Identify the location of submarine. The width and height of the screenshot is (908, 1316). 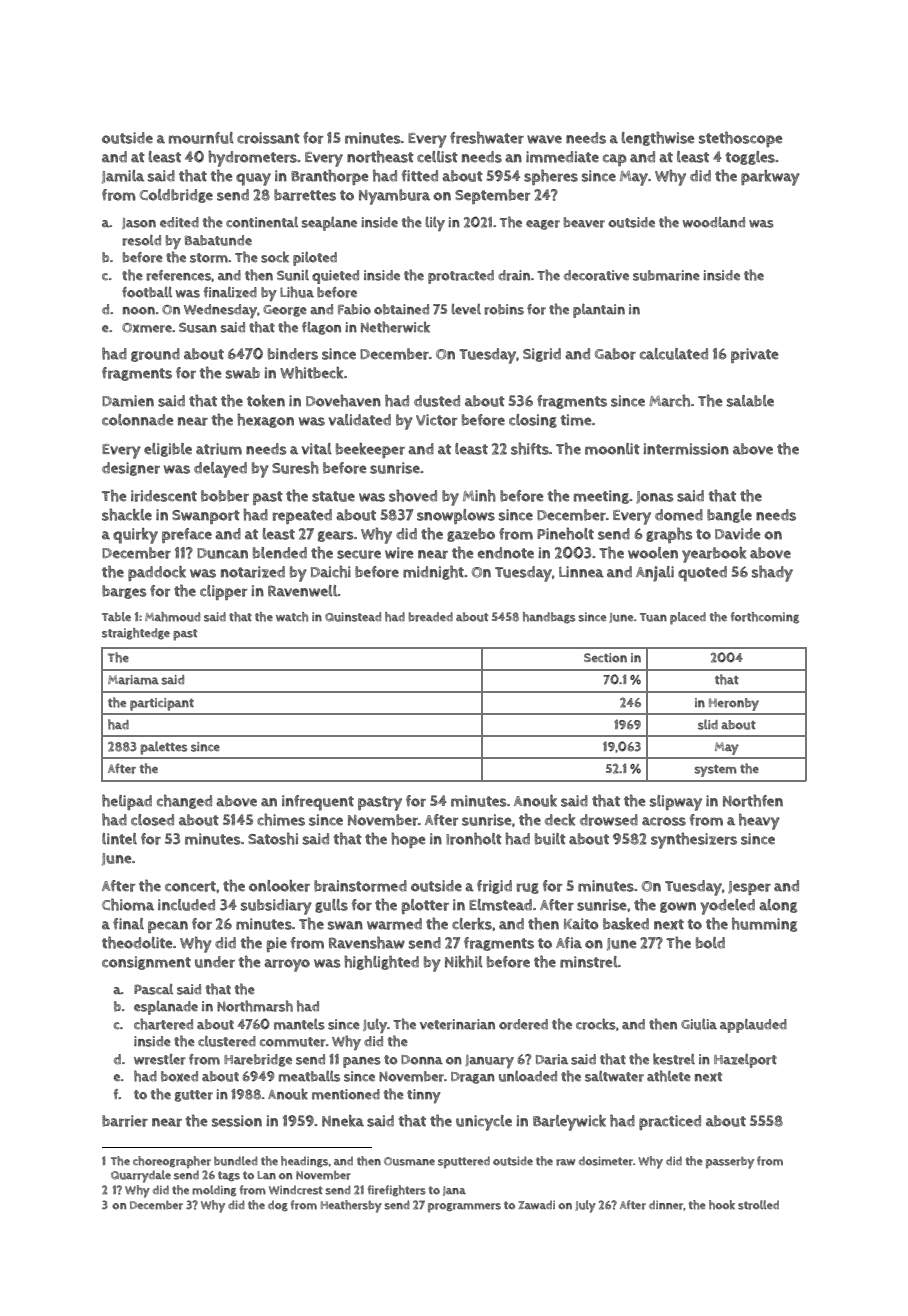
(666, 275).
